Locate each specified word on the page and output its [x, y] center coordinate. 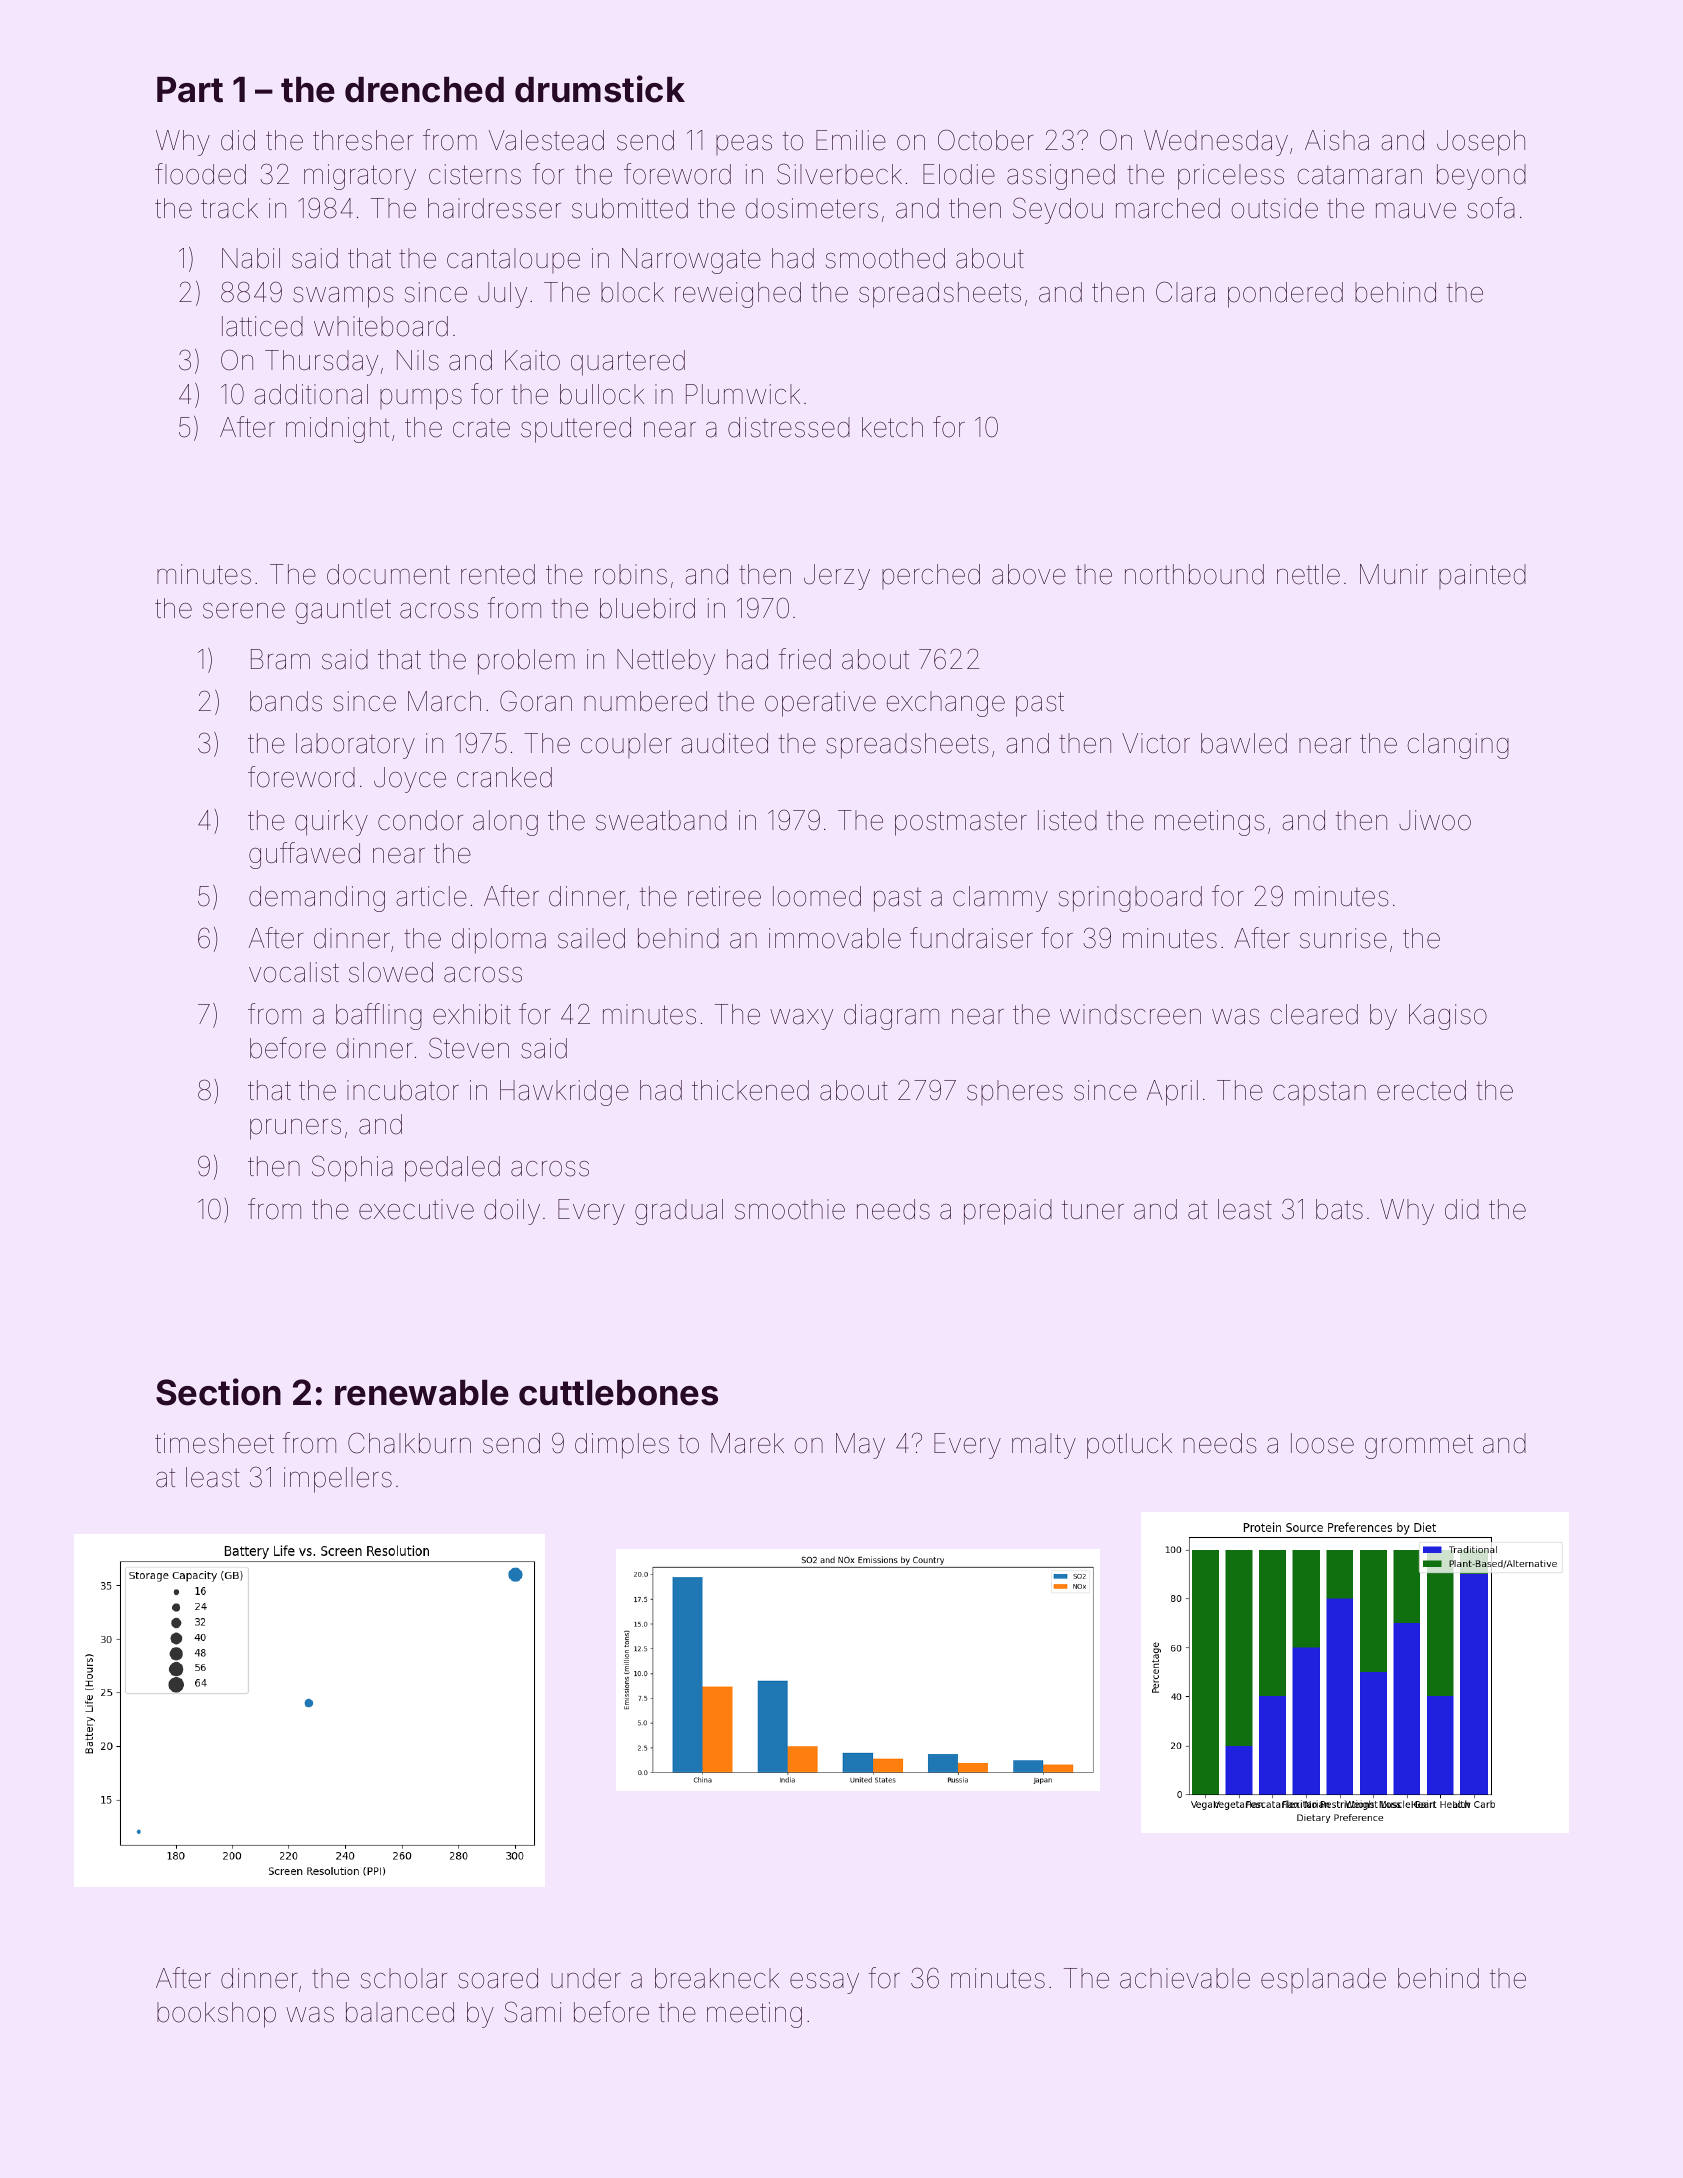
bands [286, 701]
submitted [630, 208]
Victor [1156, 743]
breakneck [717, 1978]
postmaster [961, 823]
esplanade [1323, 1980]
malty [1044, 1446]
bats [1339, 1209]
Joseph [1481, 143]
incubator [403, 1090]
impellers [338, 1480]
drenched [424, 90]
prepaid [1008, 1212]
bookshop [216, 2015]
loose [1322, 1443]
